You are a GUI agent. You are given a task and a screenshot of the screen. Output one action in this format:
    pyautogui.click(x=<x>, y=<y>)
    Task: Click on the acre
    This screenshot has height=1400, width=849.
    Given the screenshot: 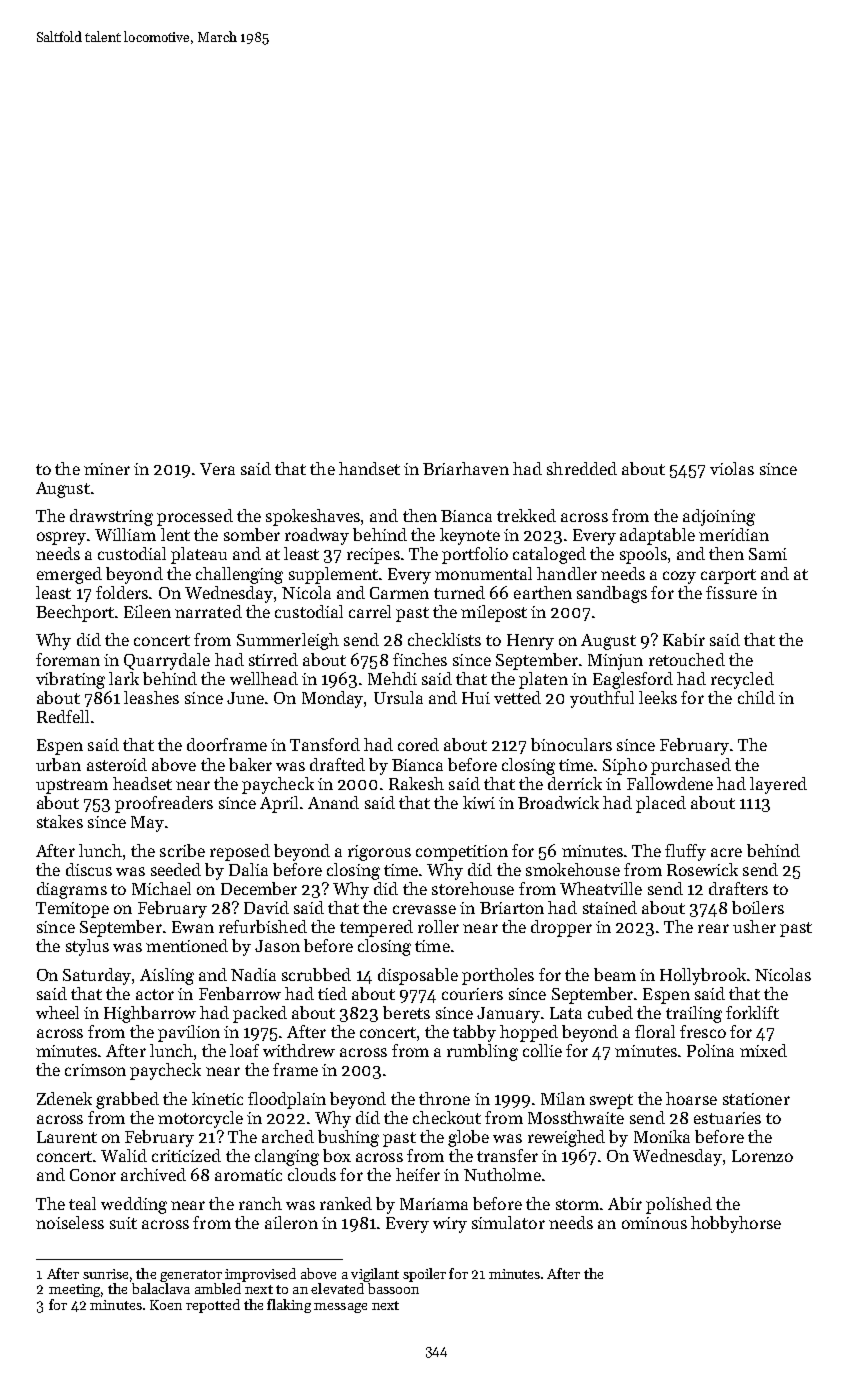 What is the action you would take?
    pyautogui.click(x=726, y=852)
